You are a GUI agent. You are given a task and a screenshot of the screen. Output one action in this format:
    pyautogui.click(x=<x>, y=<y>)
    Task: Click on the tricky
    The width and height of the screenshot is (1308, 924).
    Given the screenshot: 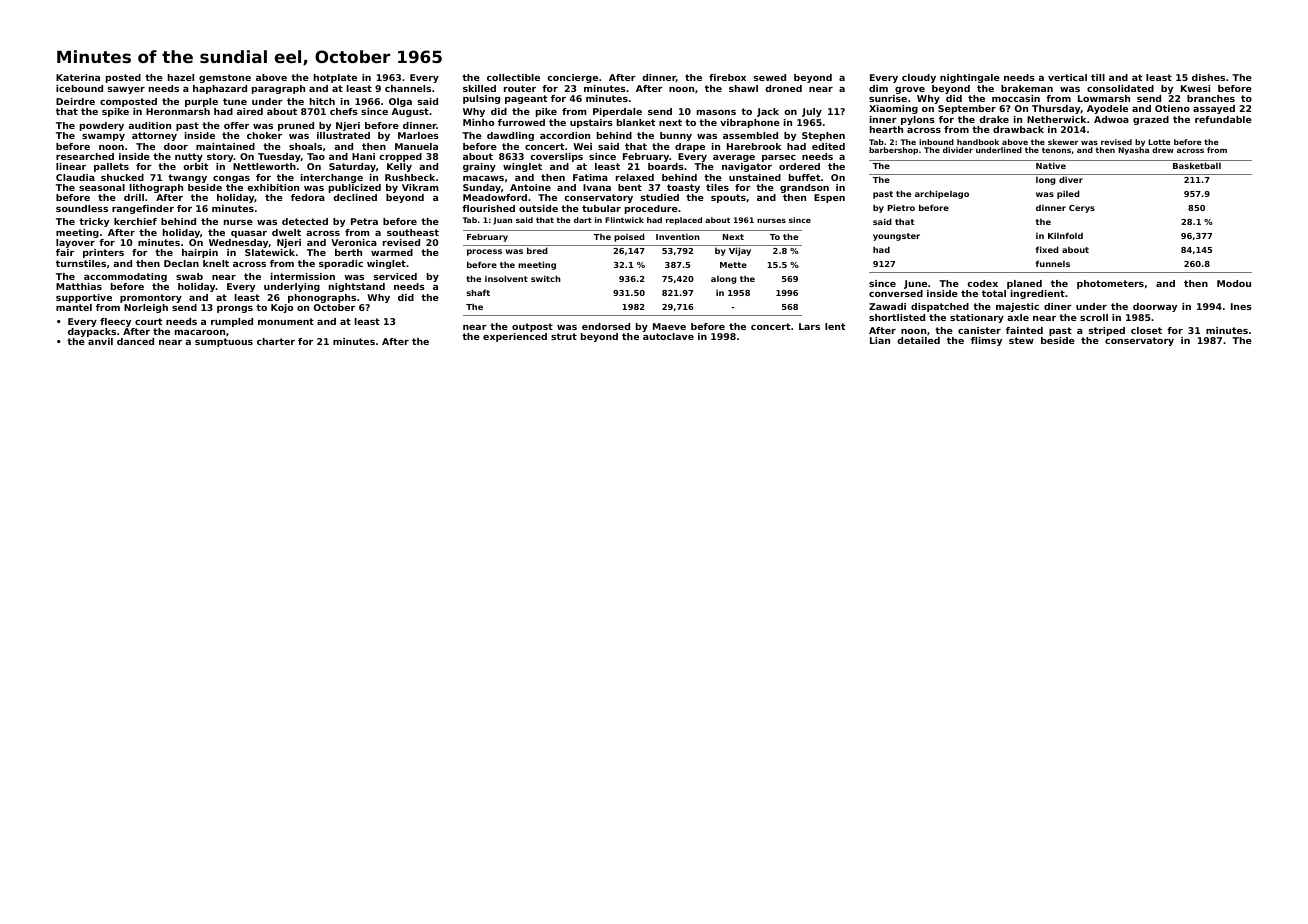 What is the action you would take?
    pyautogui.click(x=94, y=222)
